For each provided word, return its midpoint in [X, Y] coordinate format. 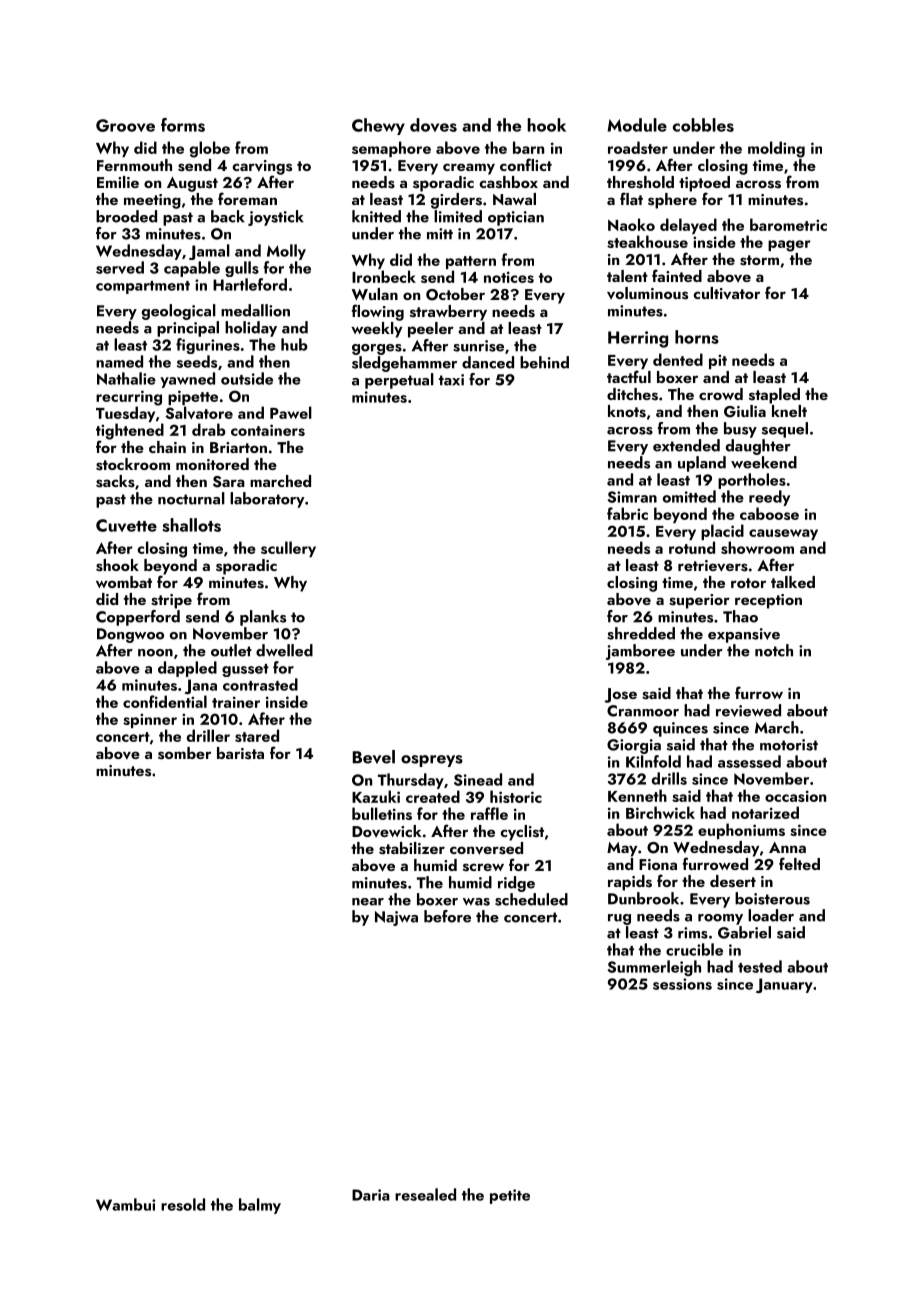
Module [637, 125]
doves [433, 125]
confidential [165, 701]
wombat [124, 582]
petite [510, 1196]
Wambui [125, 1204]
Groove [125, 125]
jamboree [640, 652]
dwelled [284, 650]
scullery [288, 549]
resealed [425, 1194]
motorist [789, 745]
